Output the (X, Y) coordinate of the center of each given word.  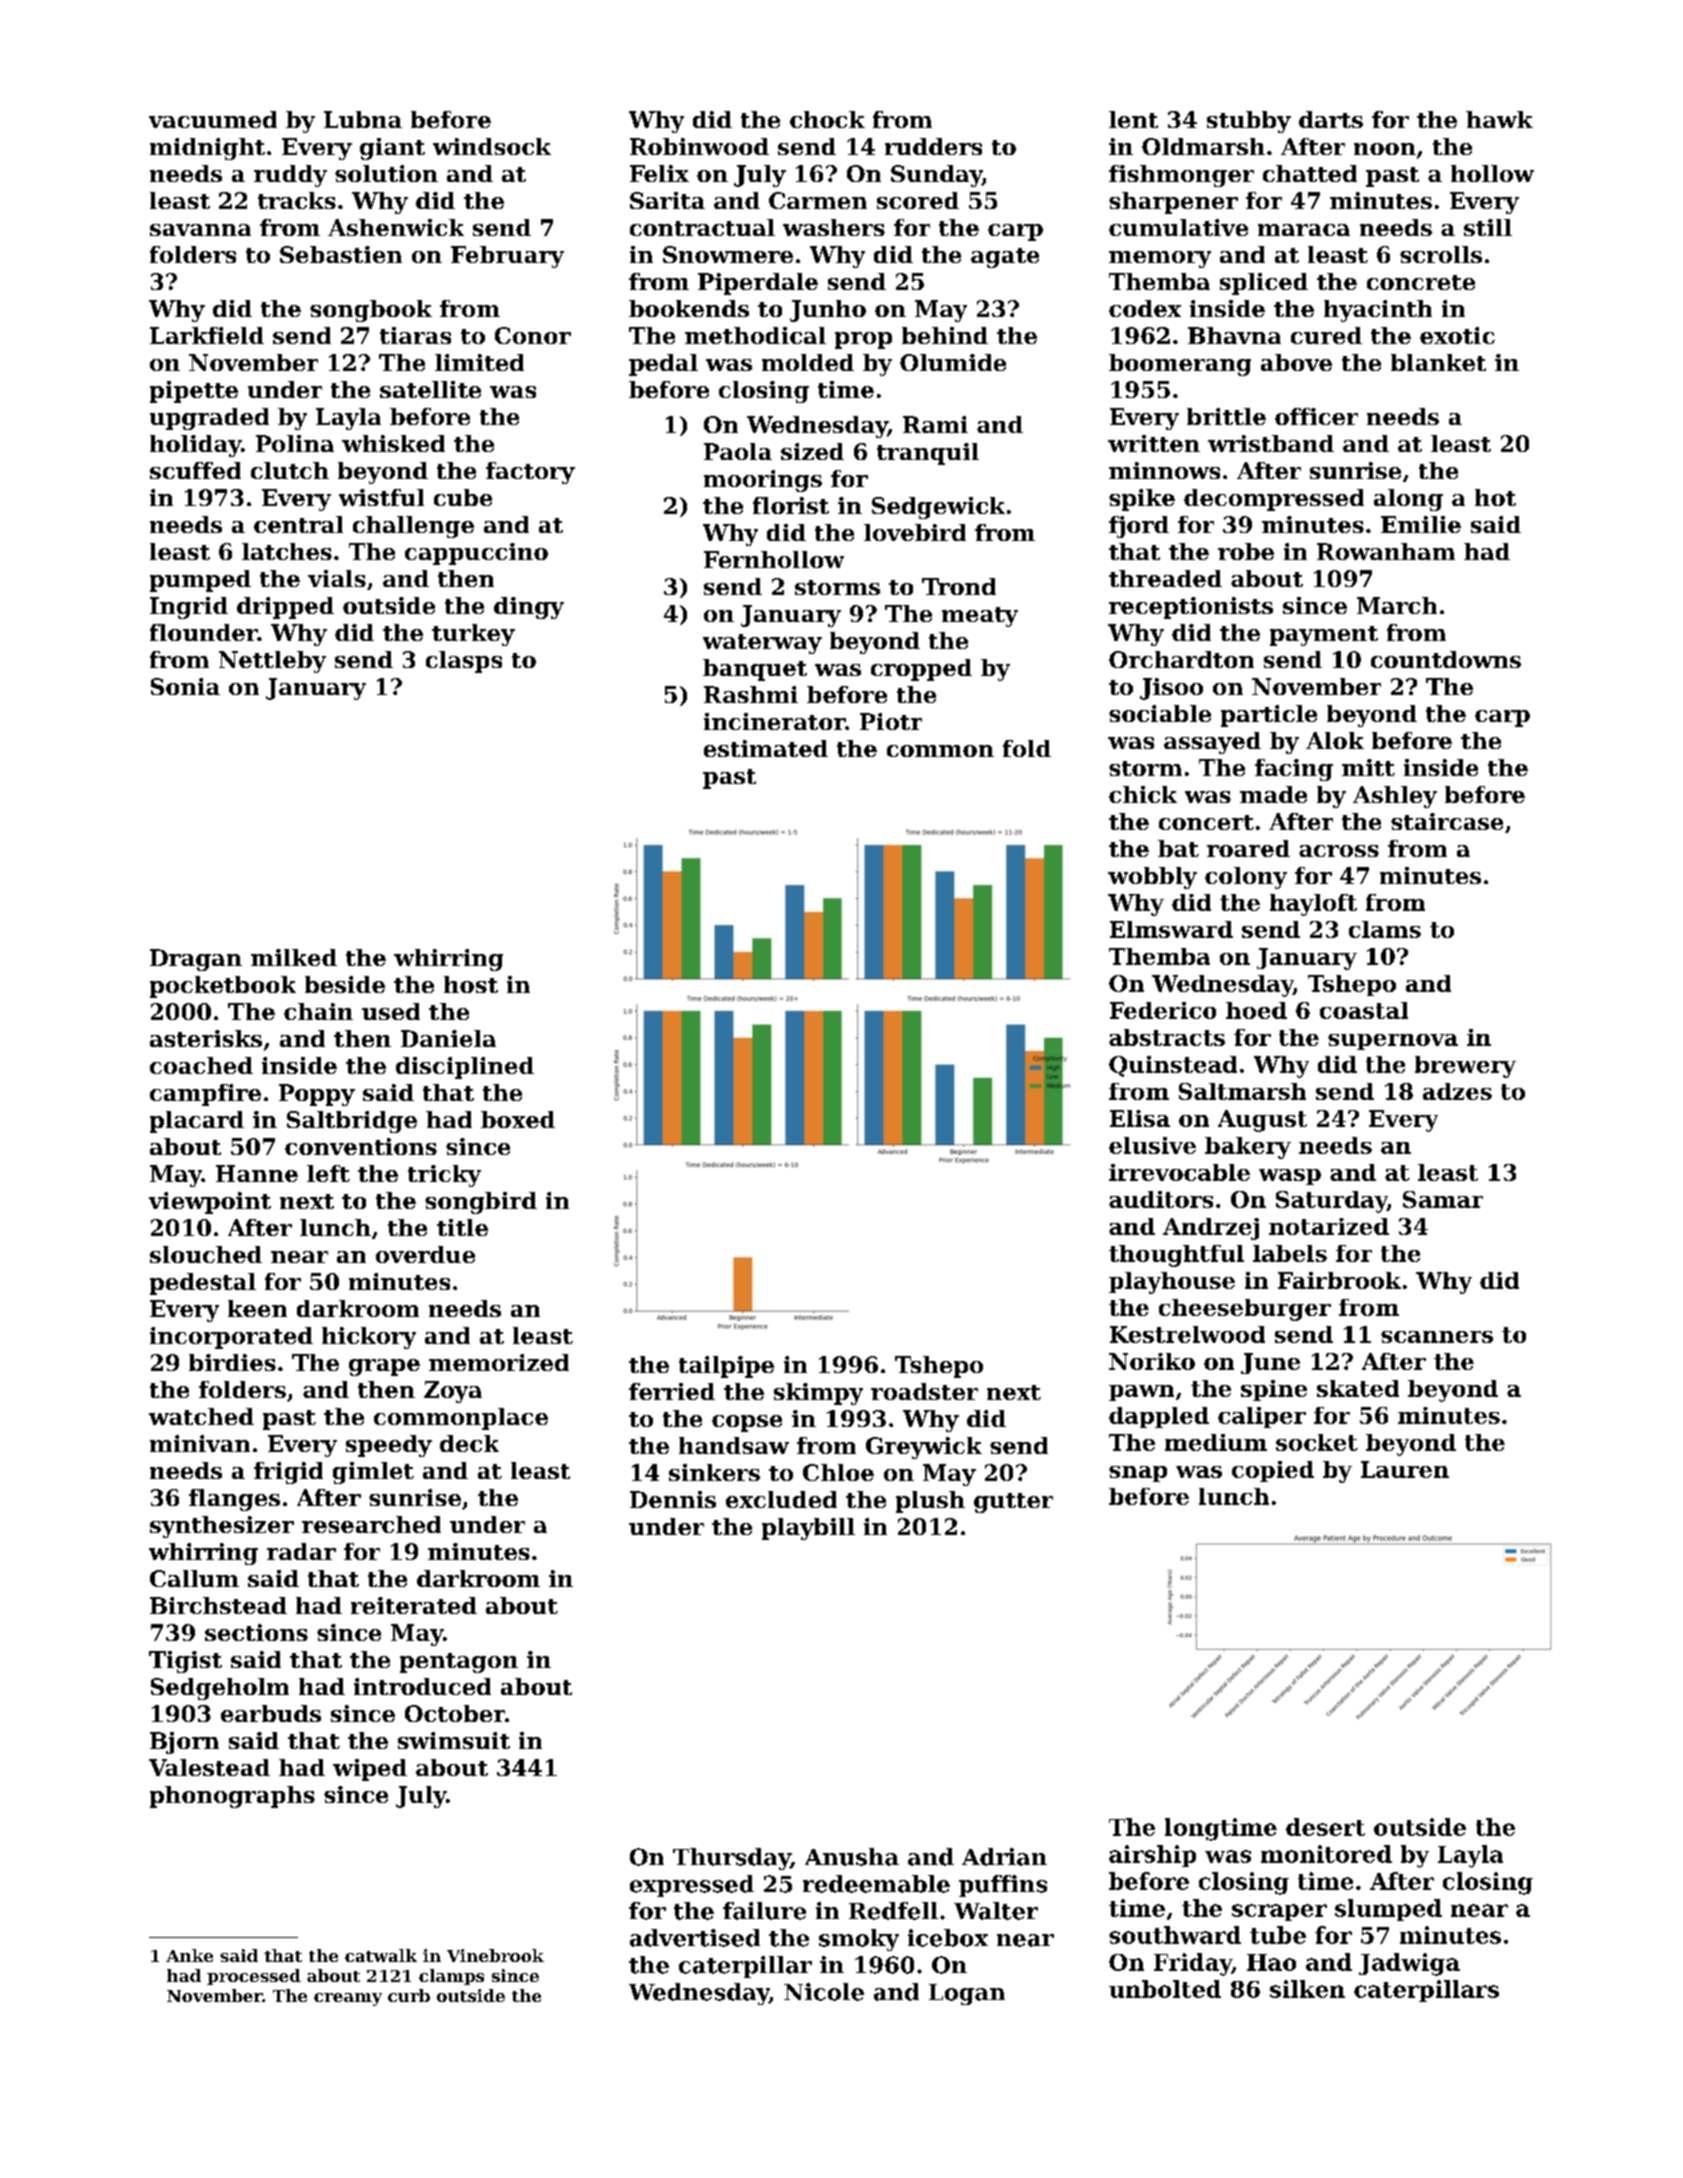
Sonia (185, 686)
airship (1152, 1856)
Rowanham (1386, 551)
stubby (1249, 122)
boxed (518, 1119)
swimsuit (454, 1740)
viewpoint (210, 1203)
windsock (492, 146)
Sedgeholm (220, 1689)
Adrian (1004, 1857)
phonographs (232, 1797)
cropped (921, 670)
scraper (1279, 1912)
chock (827, 119)
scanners (1437, 1337)
